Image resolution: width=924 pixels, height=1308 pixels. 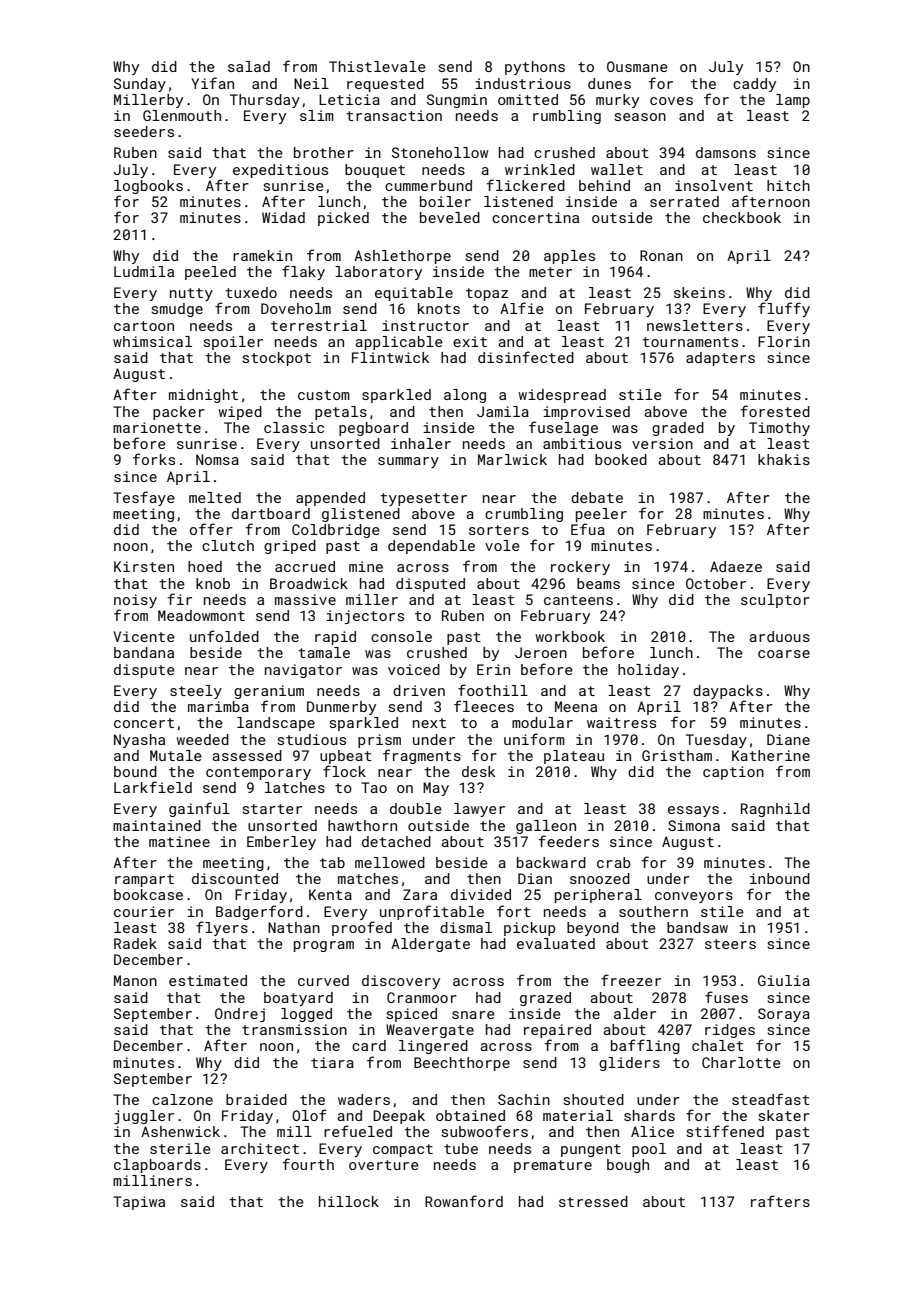 I want to click on Soraya, so click(x=784, y=1015).
